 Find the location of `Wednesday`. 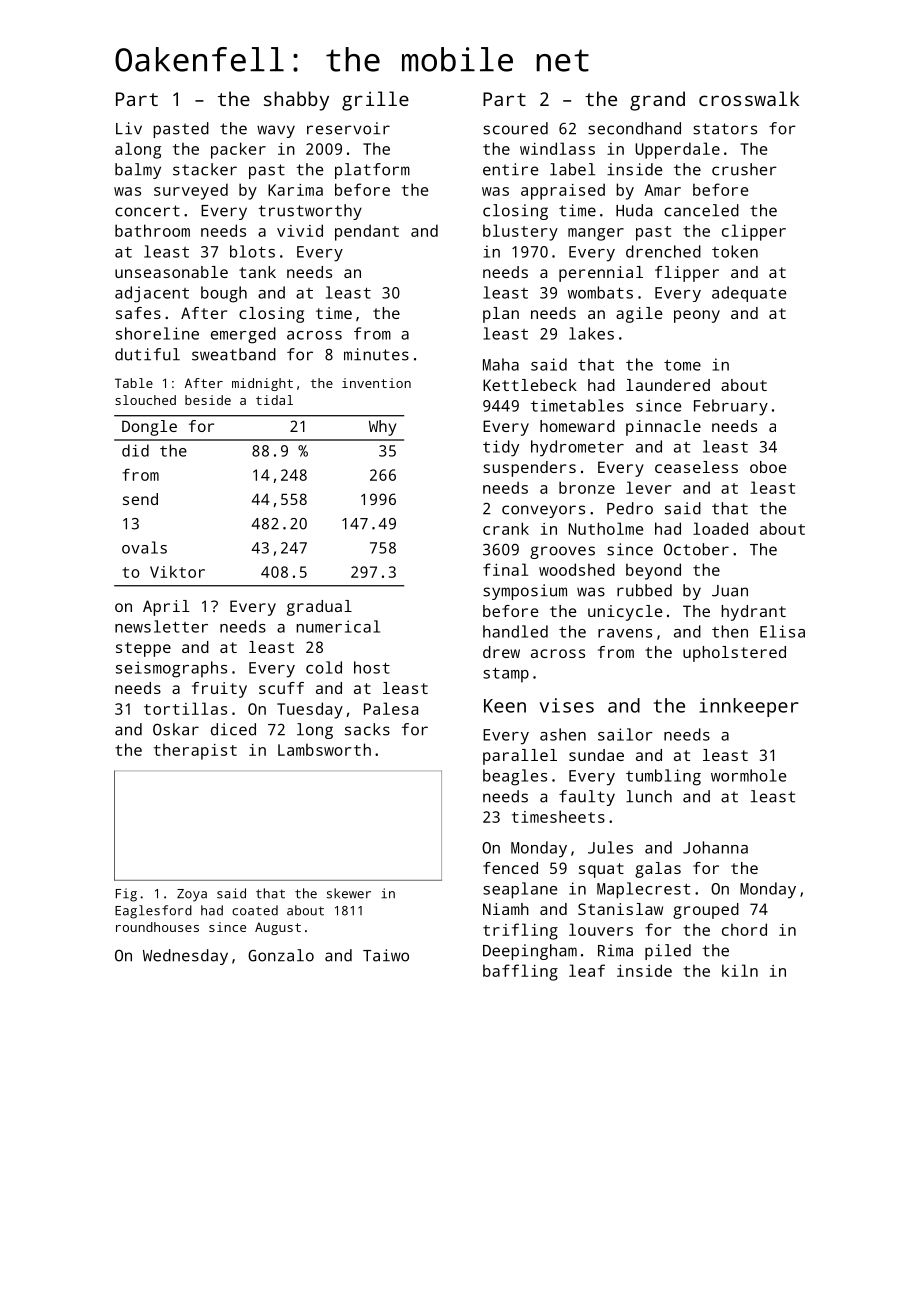

Wednesday is located at coordinates (185, 957).
